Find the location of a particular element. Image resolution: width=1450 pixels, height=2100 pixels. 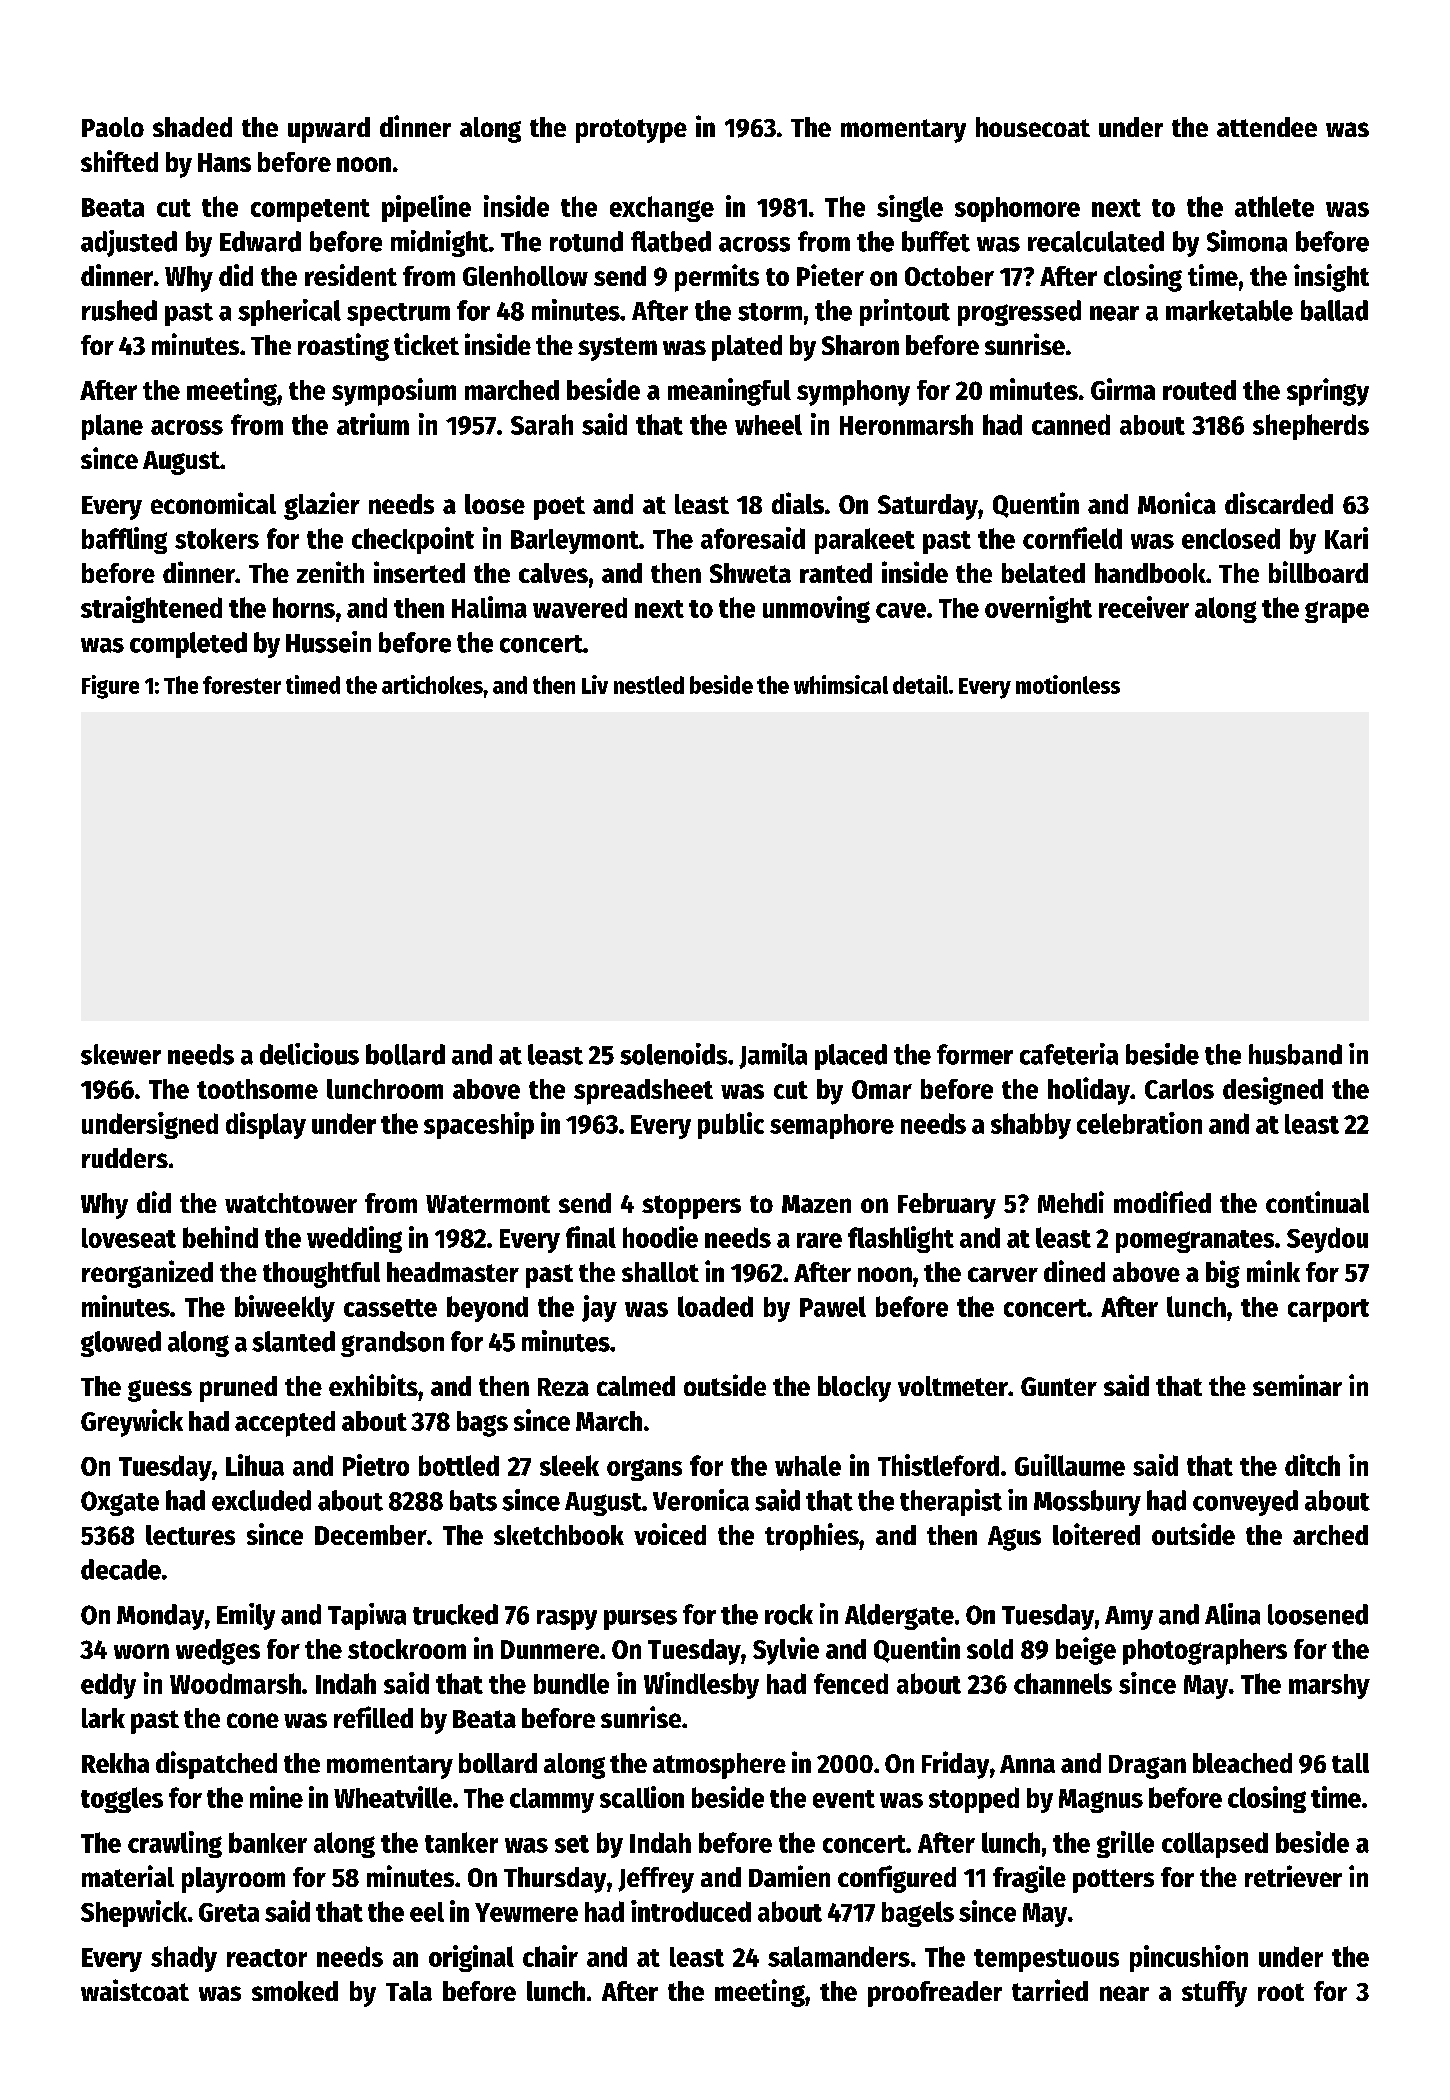

Dragan is located at coordinates (1147, 1767).
